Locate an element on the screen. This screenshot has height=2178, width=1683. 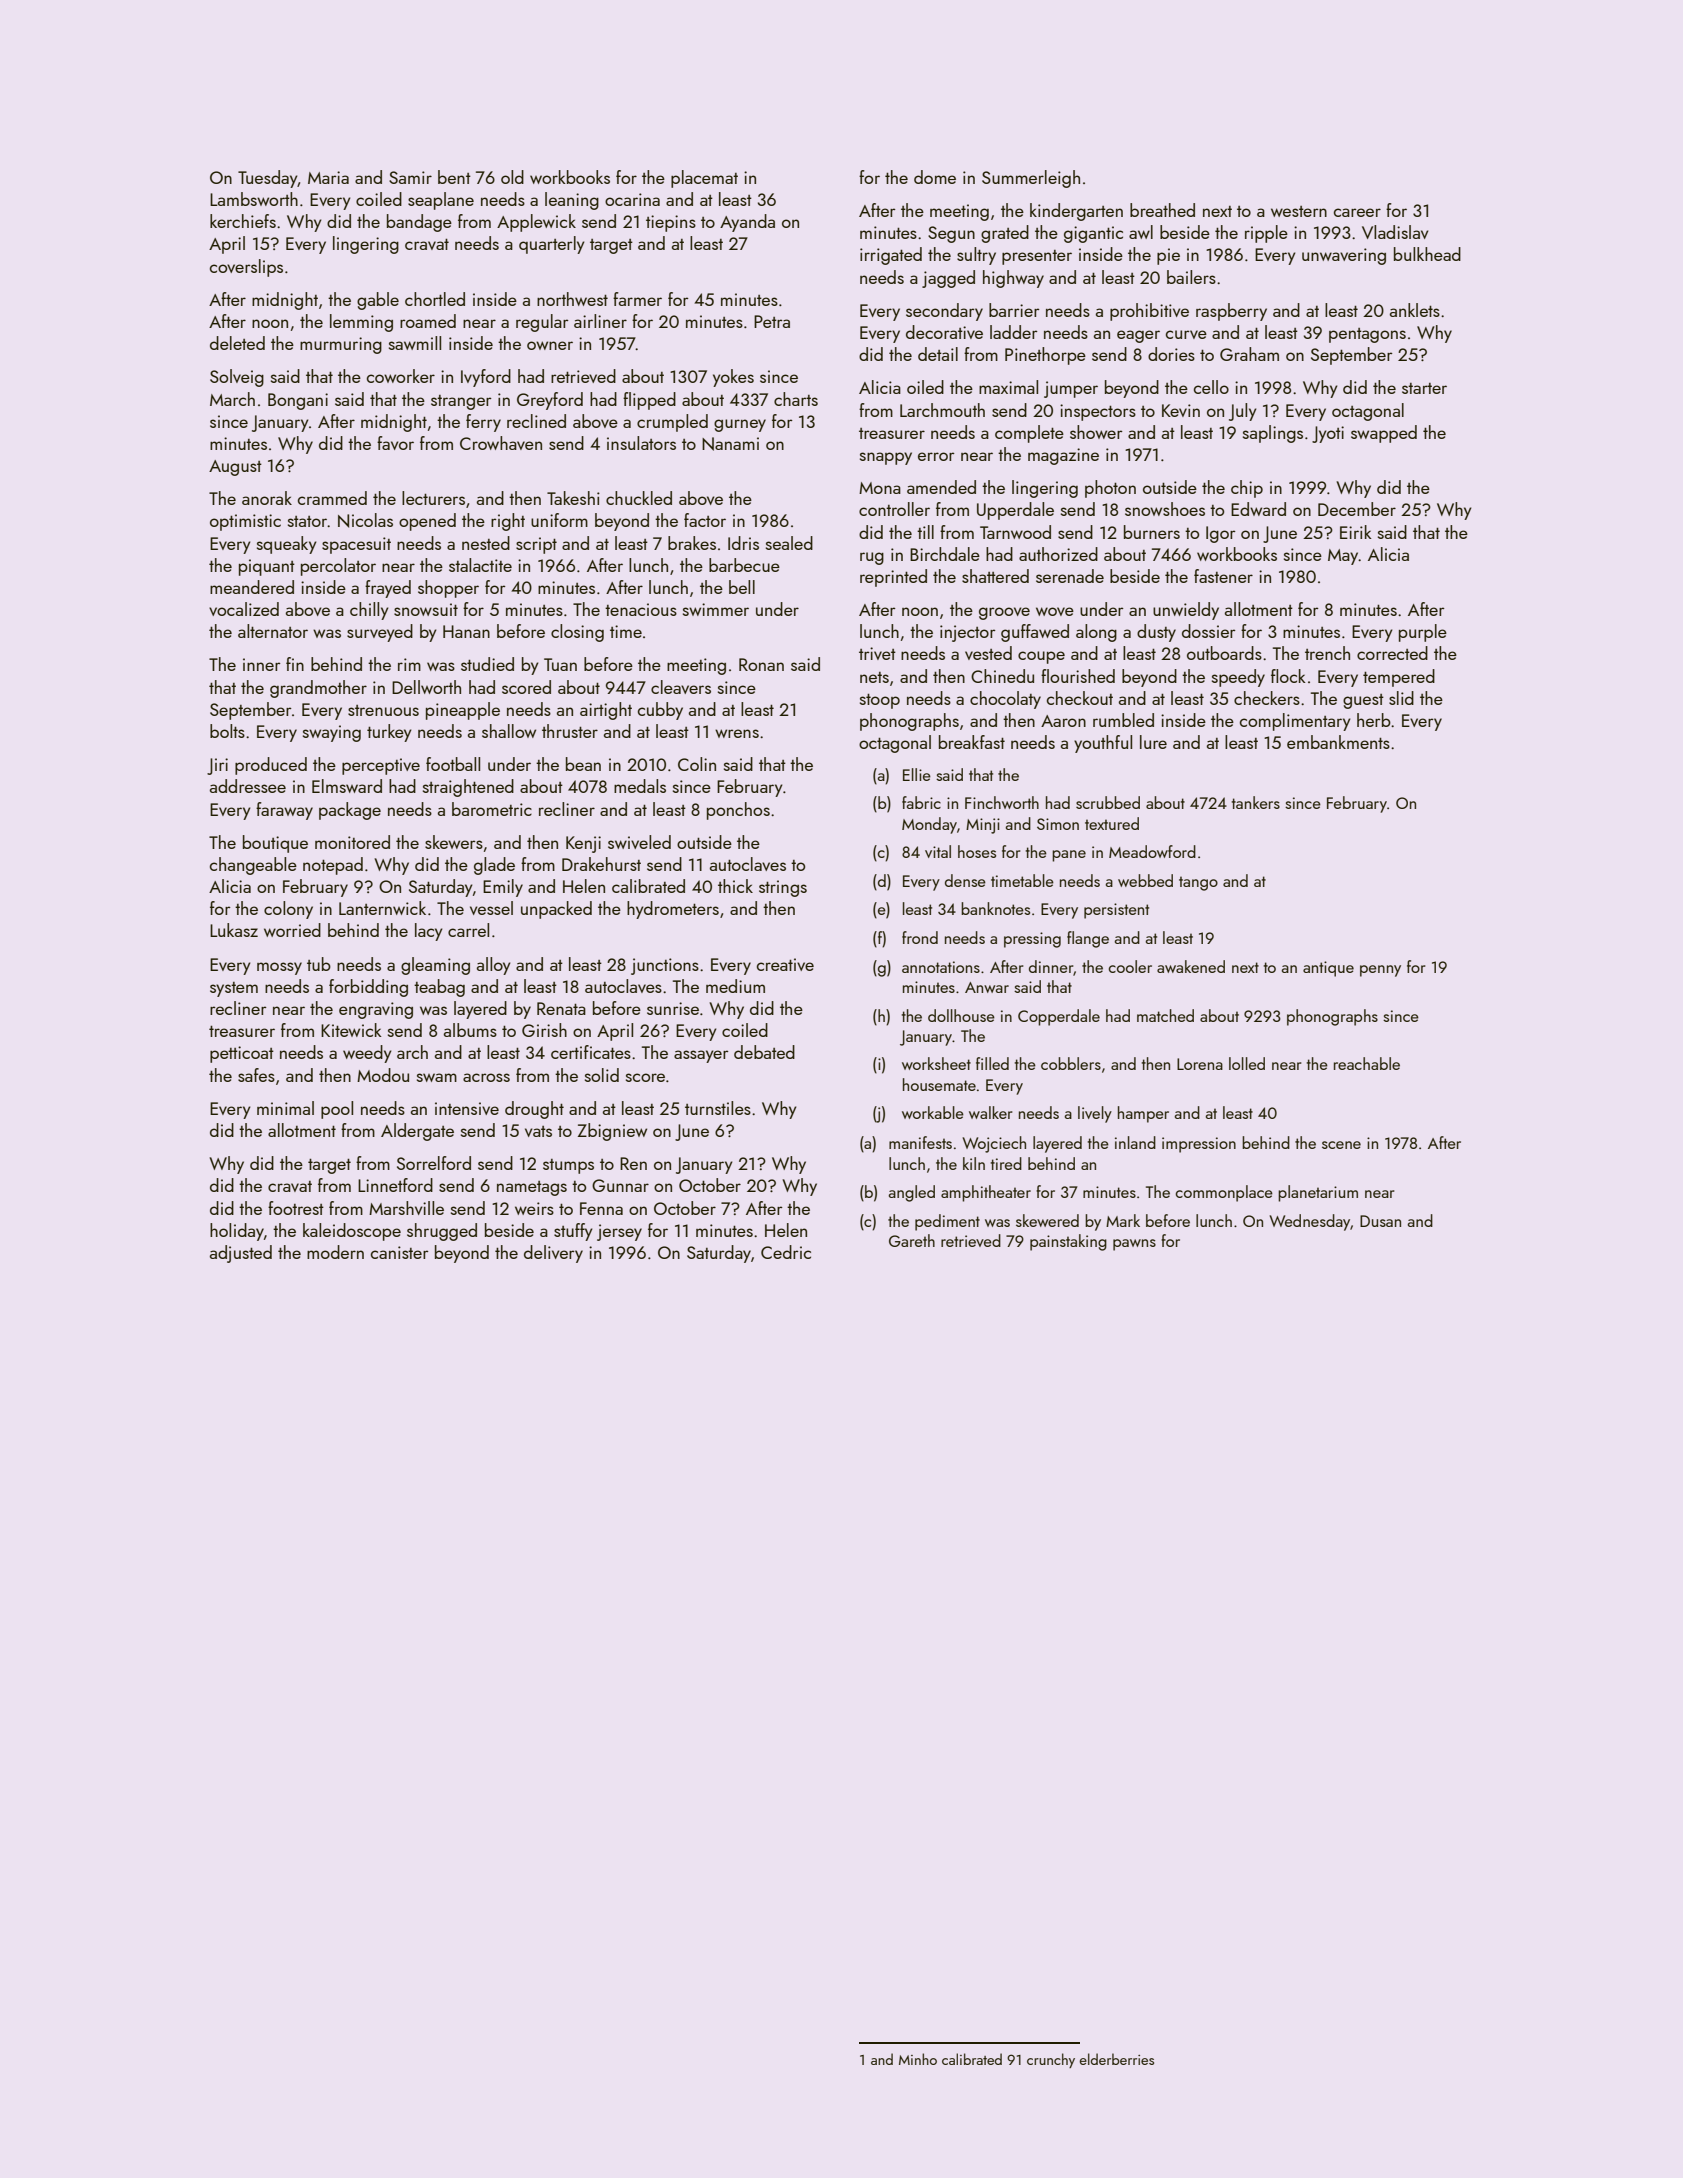
piquant is located at coordinates (267, 567).
